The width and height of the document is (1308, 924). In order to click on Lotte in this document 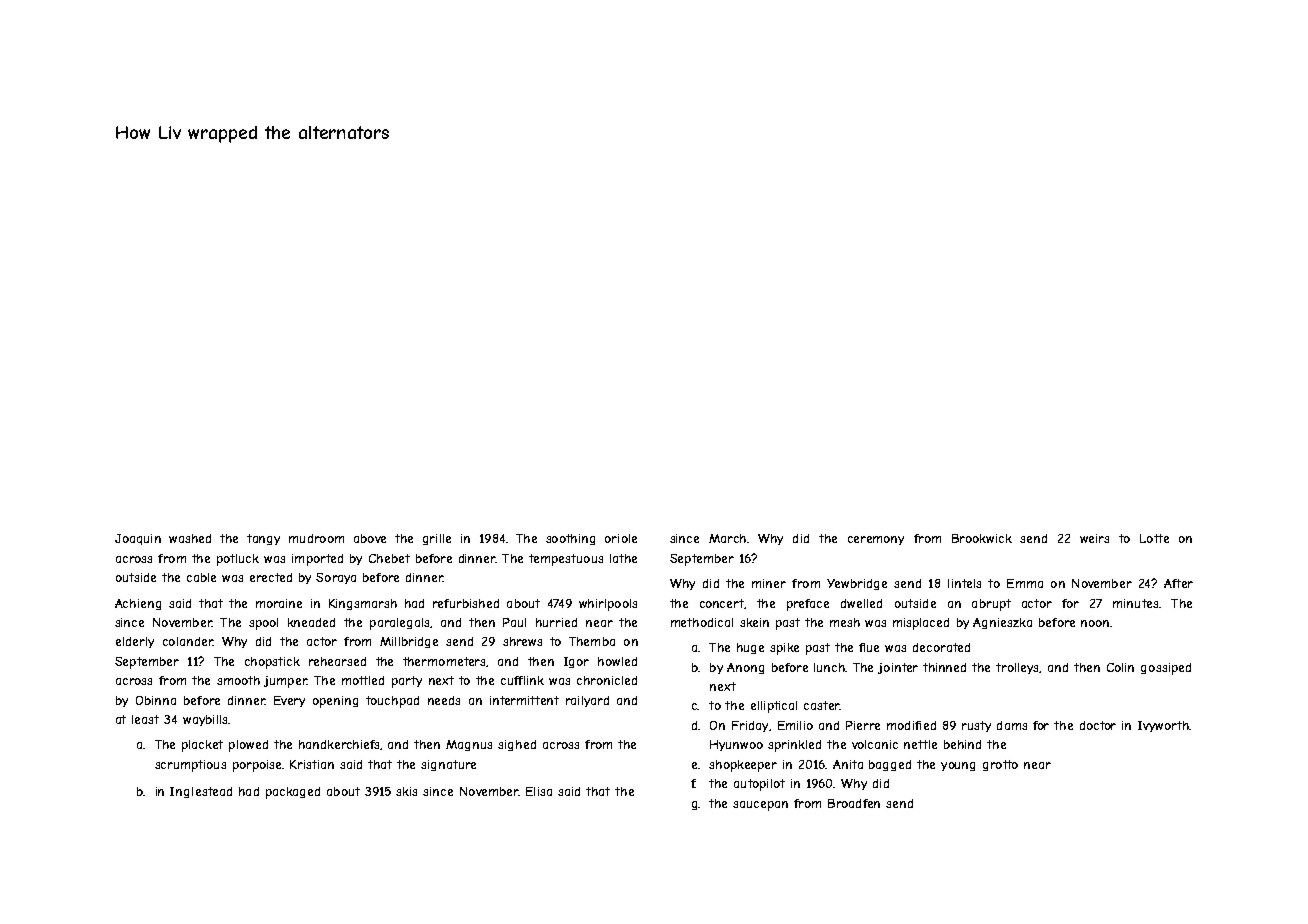, I will do `click(1154, 538)`.
